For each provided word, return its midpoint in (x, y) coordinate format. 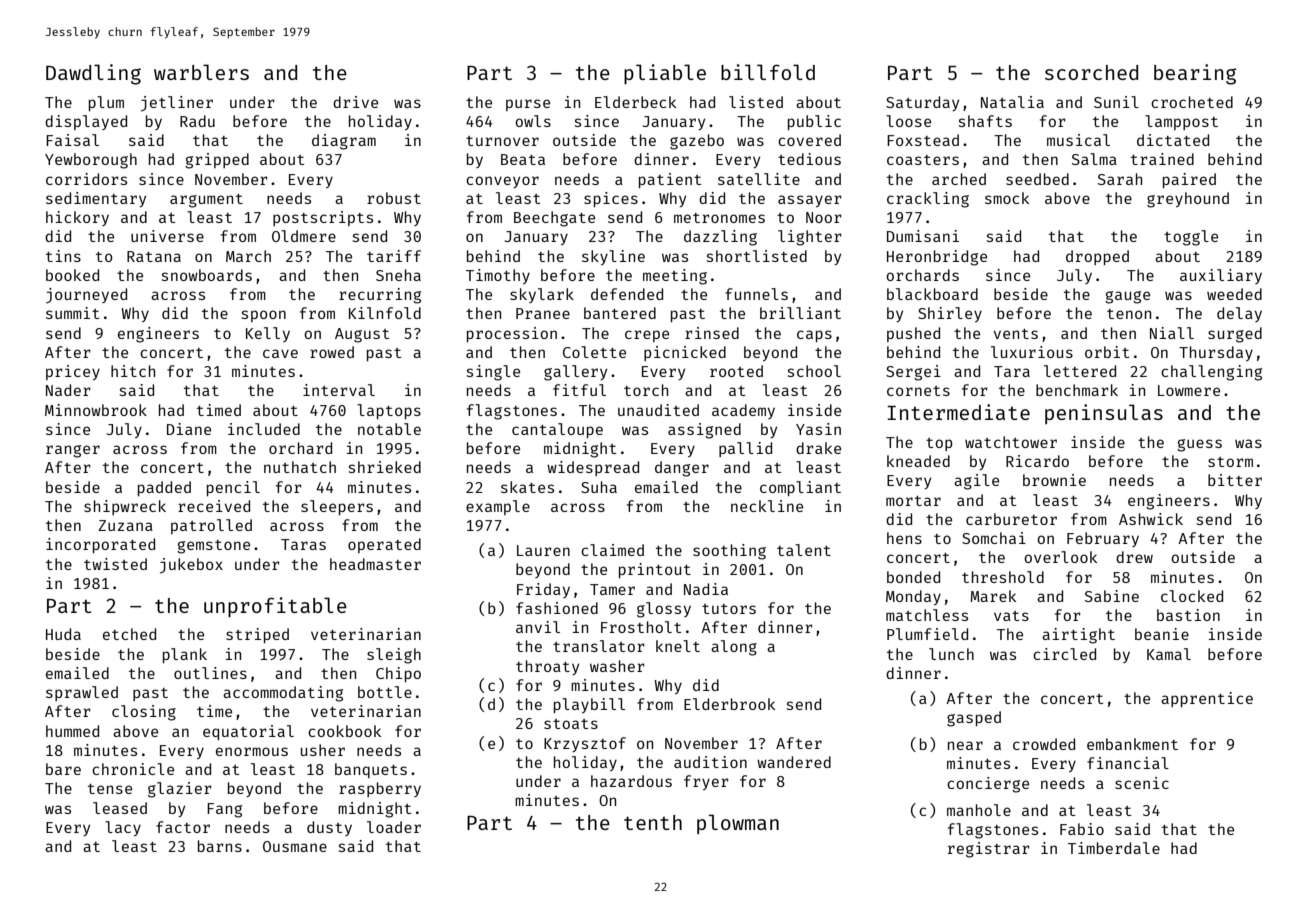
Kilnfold (385, 313)
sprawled (82, 693)
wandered (794, 762)
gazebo (697, 142)
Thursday (1216, 353)
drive (355, 102)
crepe (647, 336)
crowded (1044, 744)
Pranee (543, 313)
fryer (706, 782)
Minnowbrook (96, 410)
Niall (1172, 333)
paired (1189, 180)
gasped (974, 719)
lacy (123, 828)
